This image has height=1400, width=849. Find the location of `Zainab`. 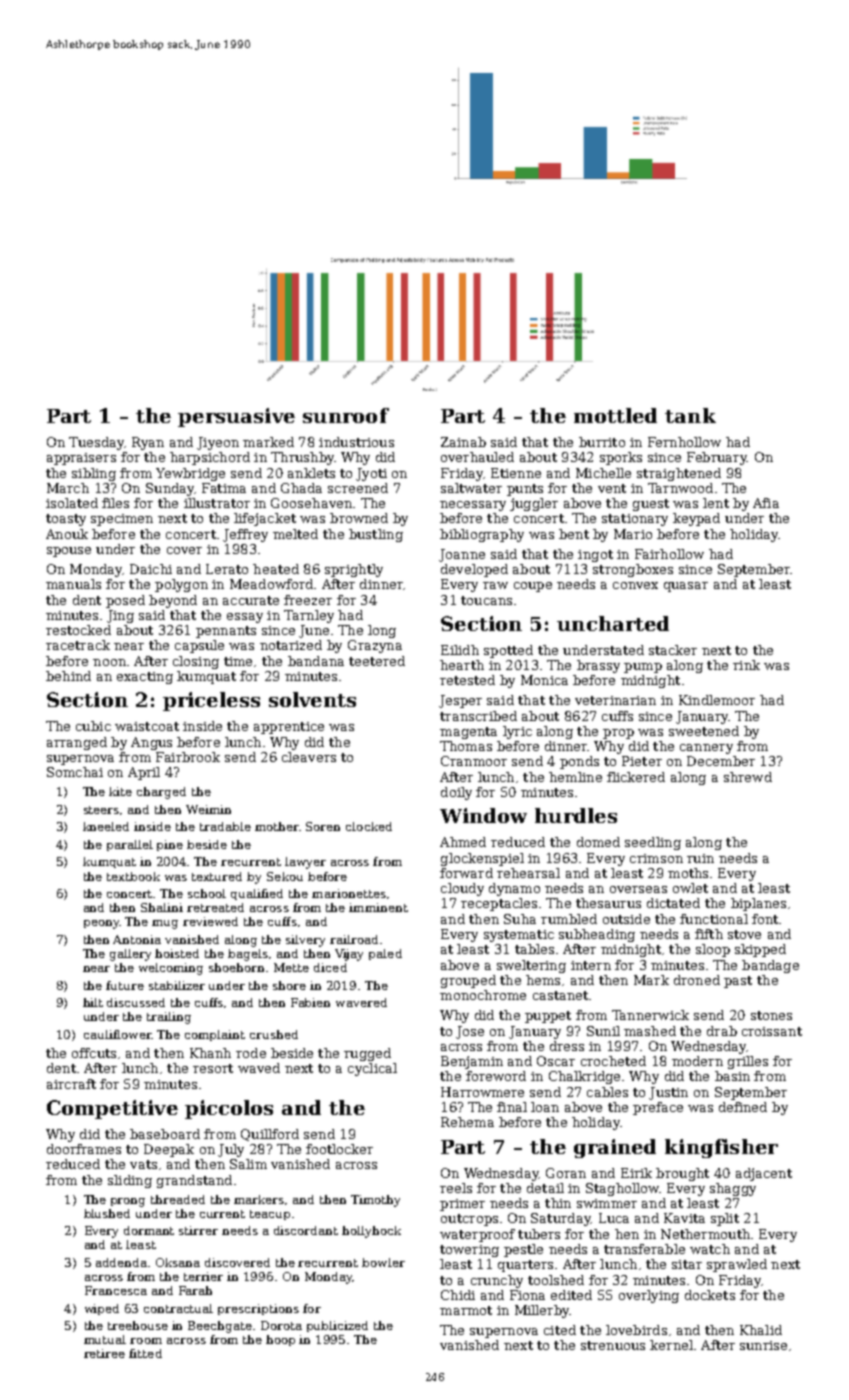

Zainab is located at coordinates (463, 442).
